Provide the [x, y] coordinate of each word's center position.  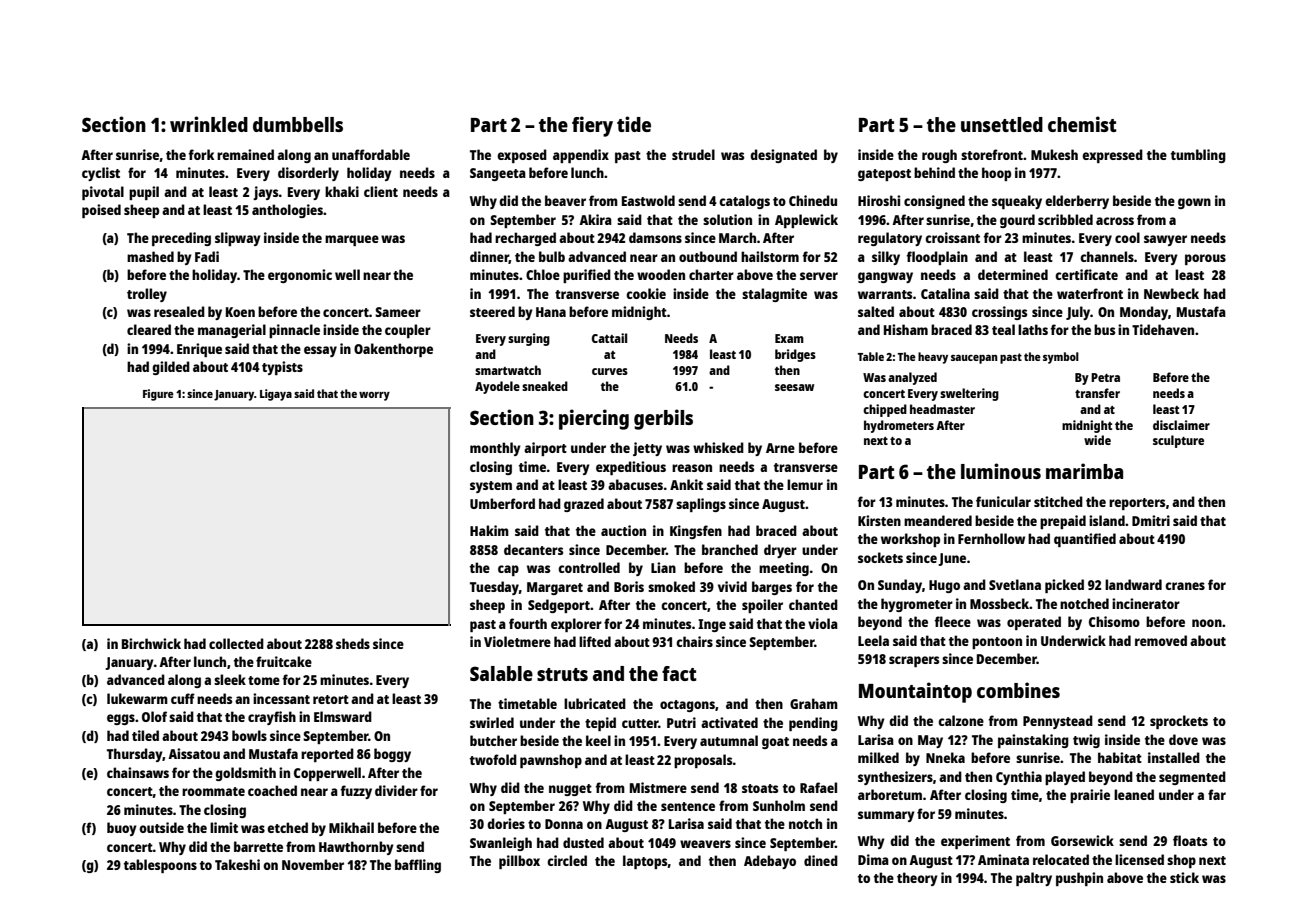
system [491, 487]
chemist [1082, 124]
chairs [694, 641]
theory [917, 879]
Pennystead [1058, 722]
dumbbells [298, 124]
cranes [1185, 586]
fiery [592, 126]
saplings [701, 505]
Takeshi [237, 864]
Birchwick [151, 643]
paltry [1034, 879]
